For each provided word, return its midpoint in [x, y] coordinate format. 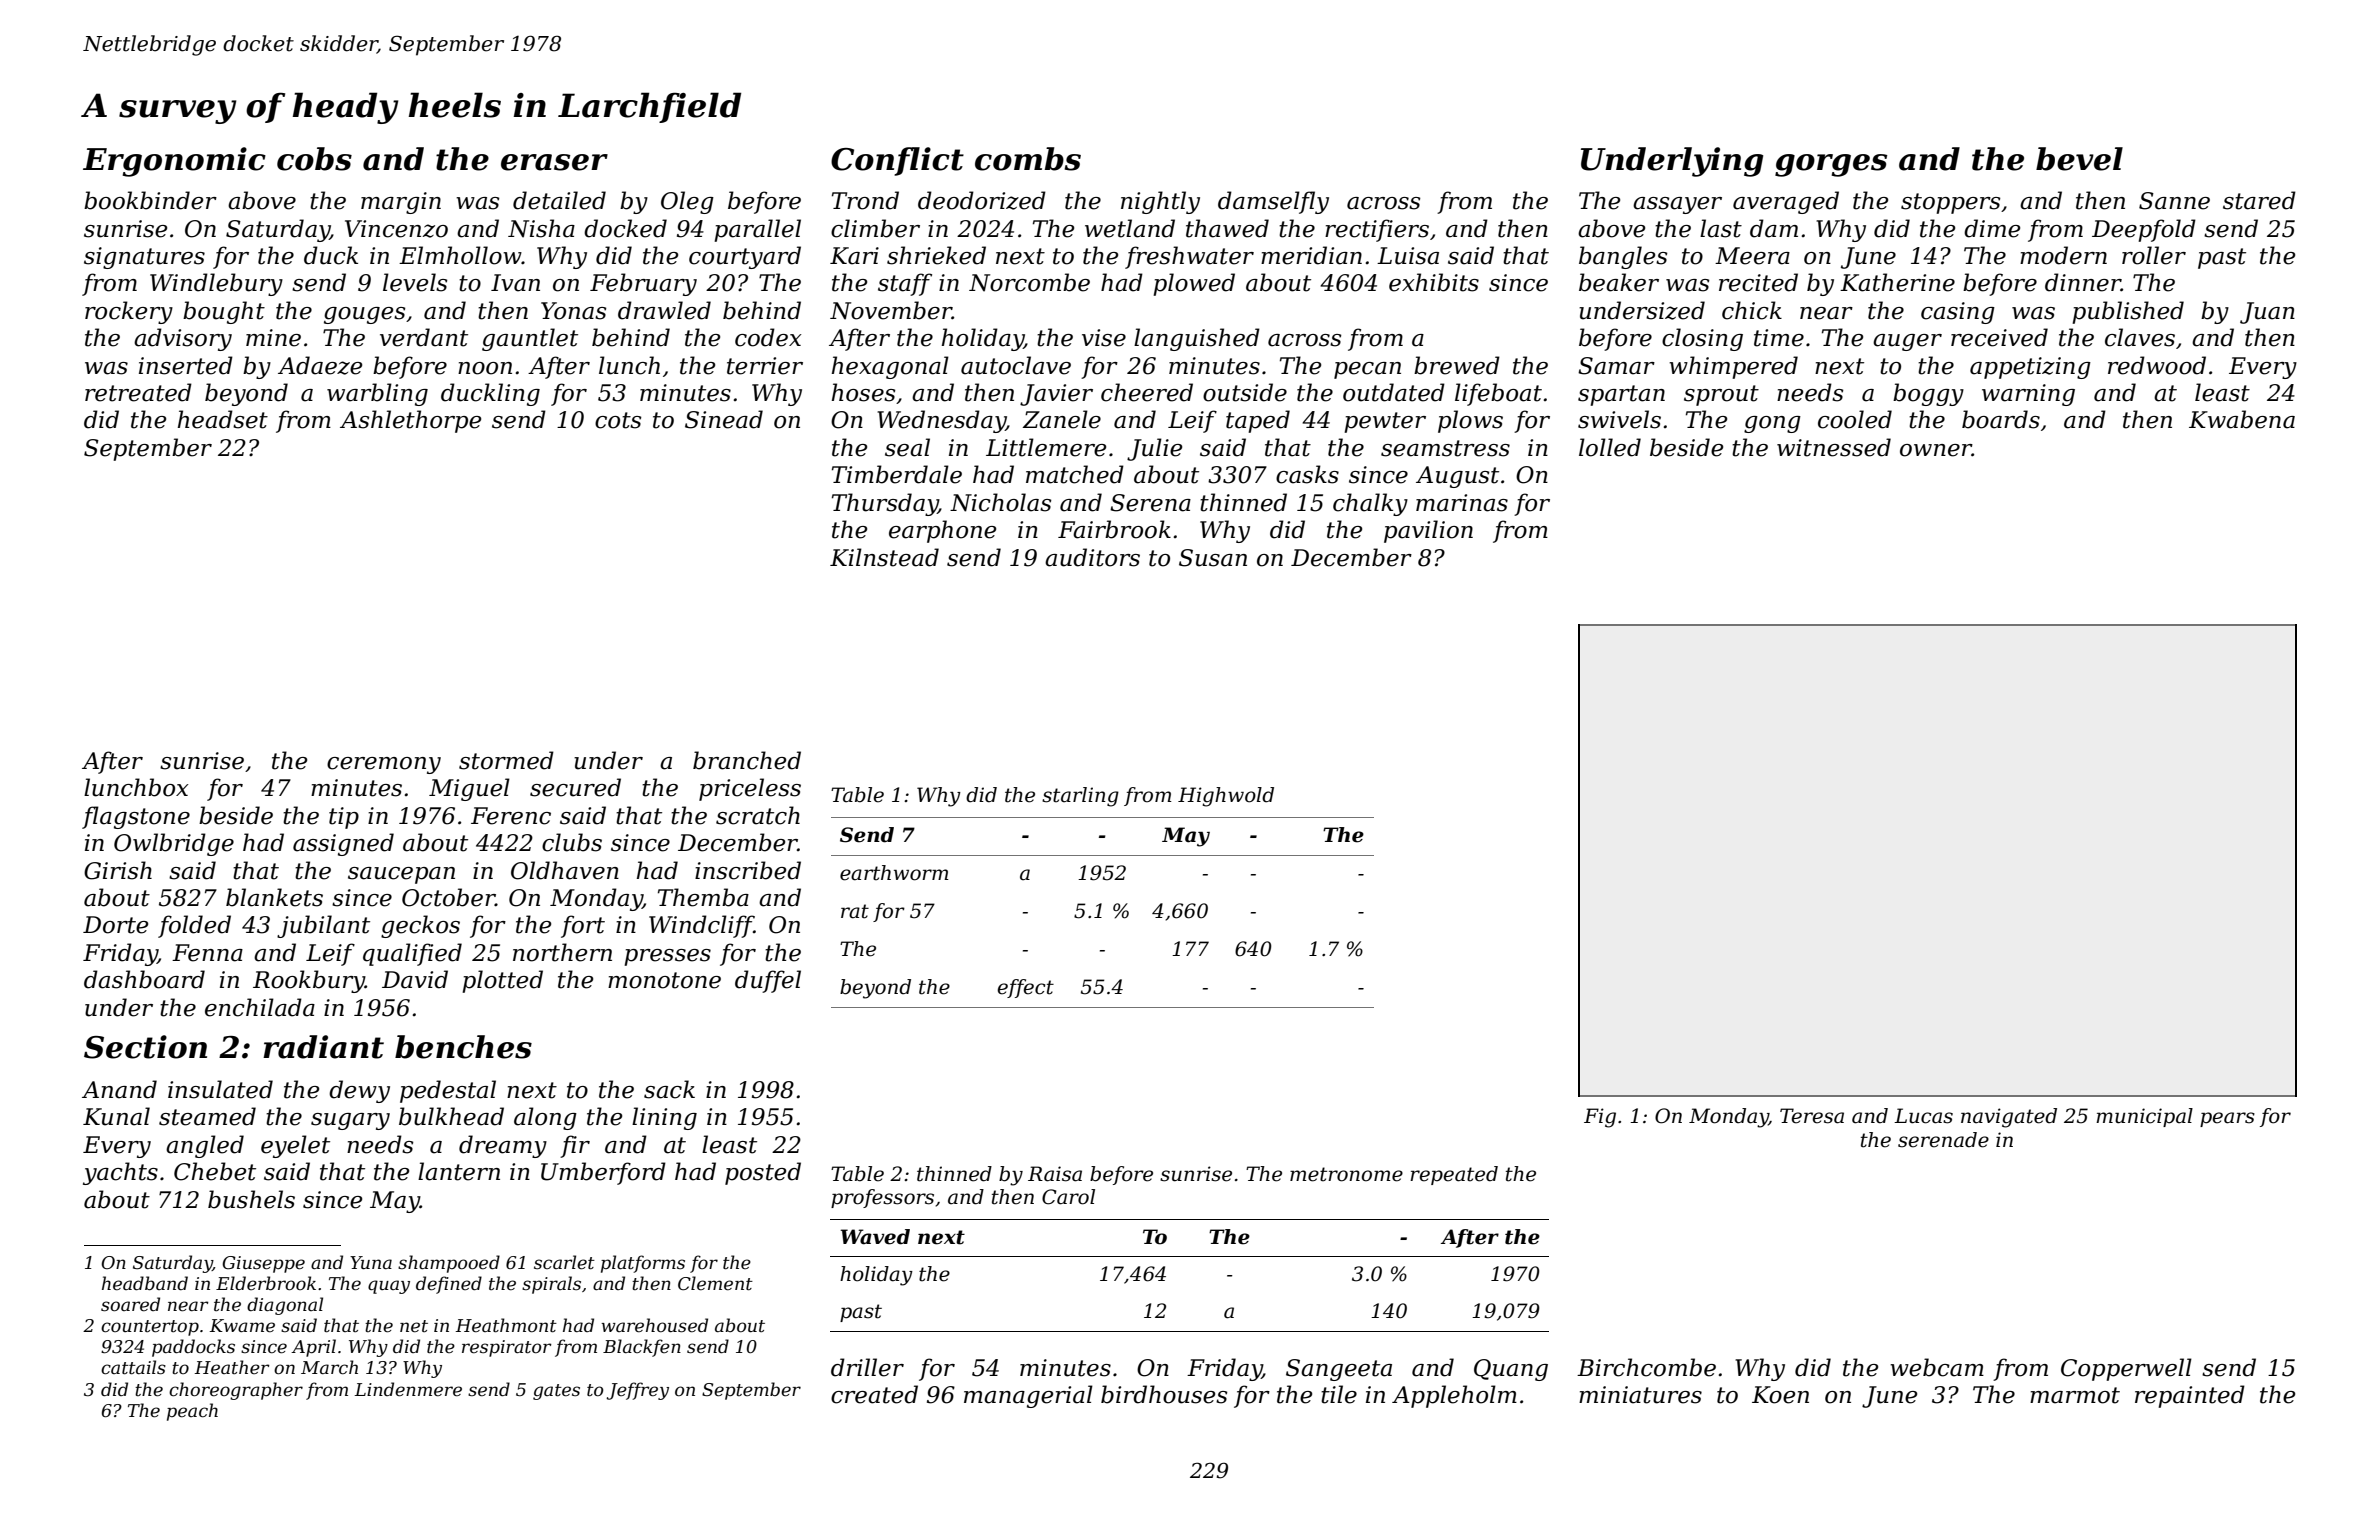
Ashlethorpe [410, 421]
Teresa [1812, 1116]
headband [145, 1283]
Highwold [1226, 797]
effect [1025, 988]
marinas [1462, 503]
